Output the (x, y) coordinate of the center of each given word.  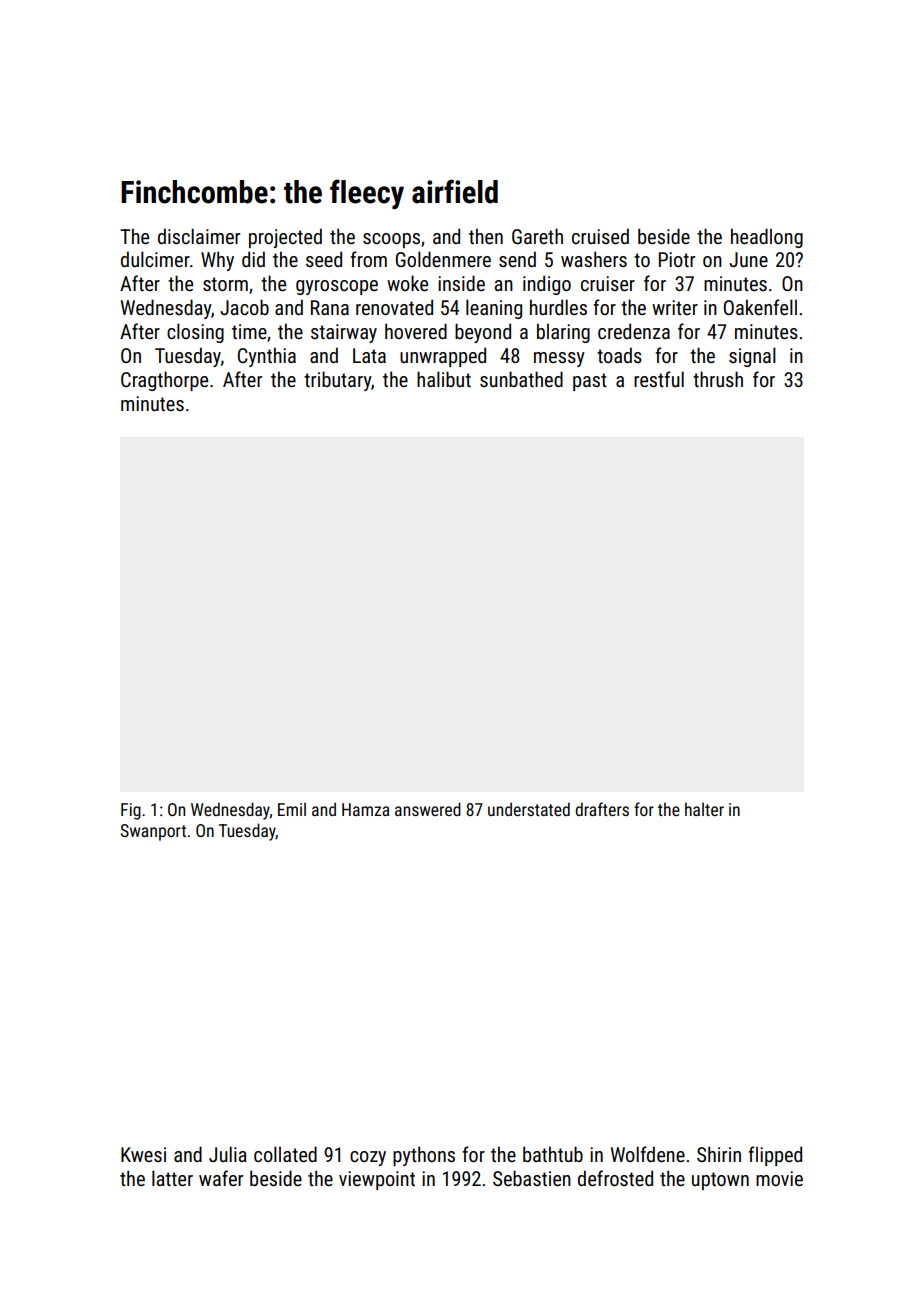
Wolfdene (648, 1154)
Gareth (537, 236)
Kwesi (143, 1154)
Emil (292, 809)
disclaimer (199, 236)
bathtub (553, 1154)
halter (704, 809)
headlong (767, 238)
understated (529, 809)
